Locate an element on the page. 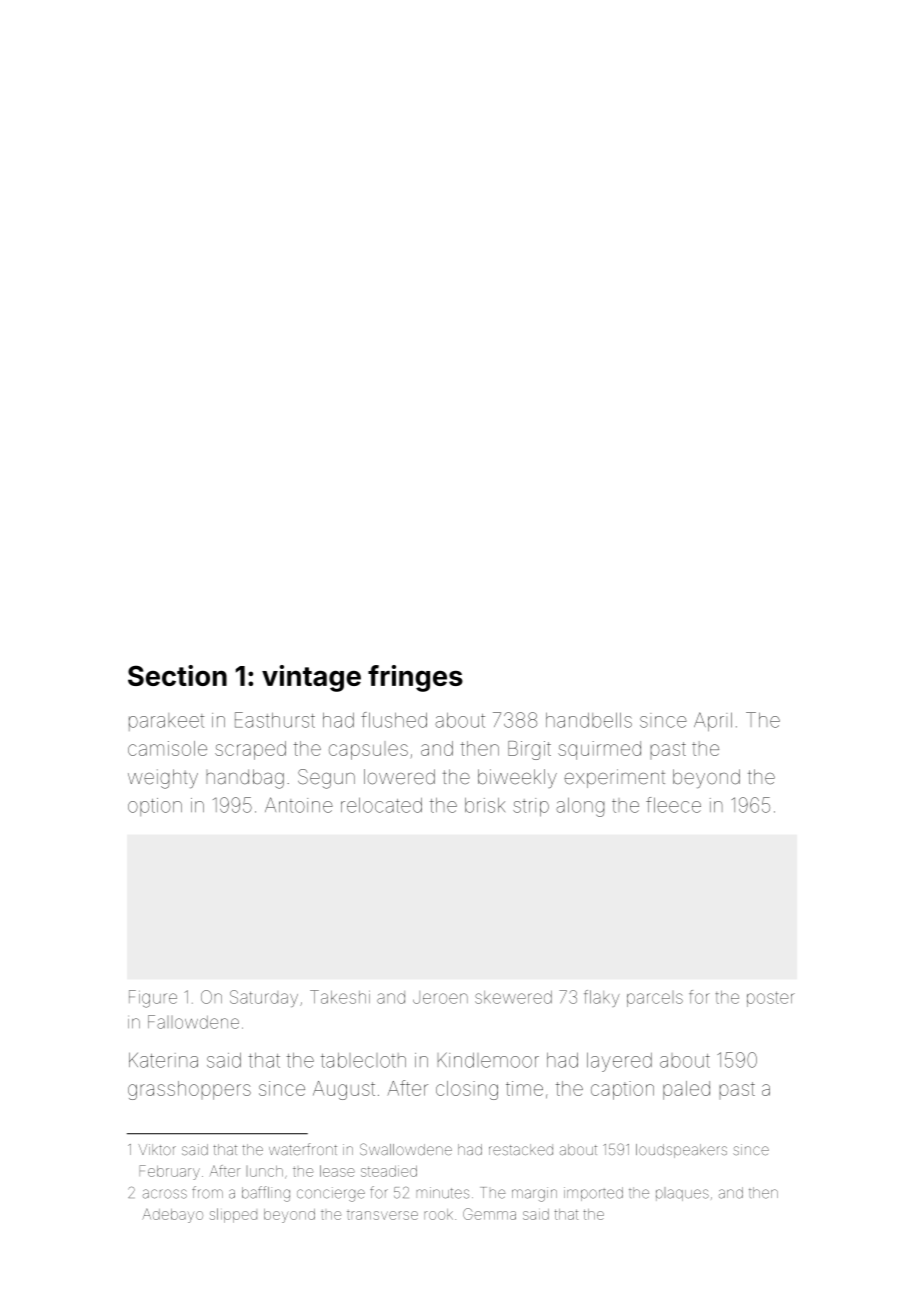  plaques is located at coordinates (682, 1194).
